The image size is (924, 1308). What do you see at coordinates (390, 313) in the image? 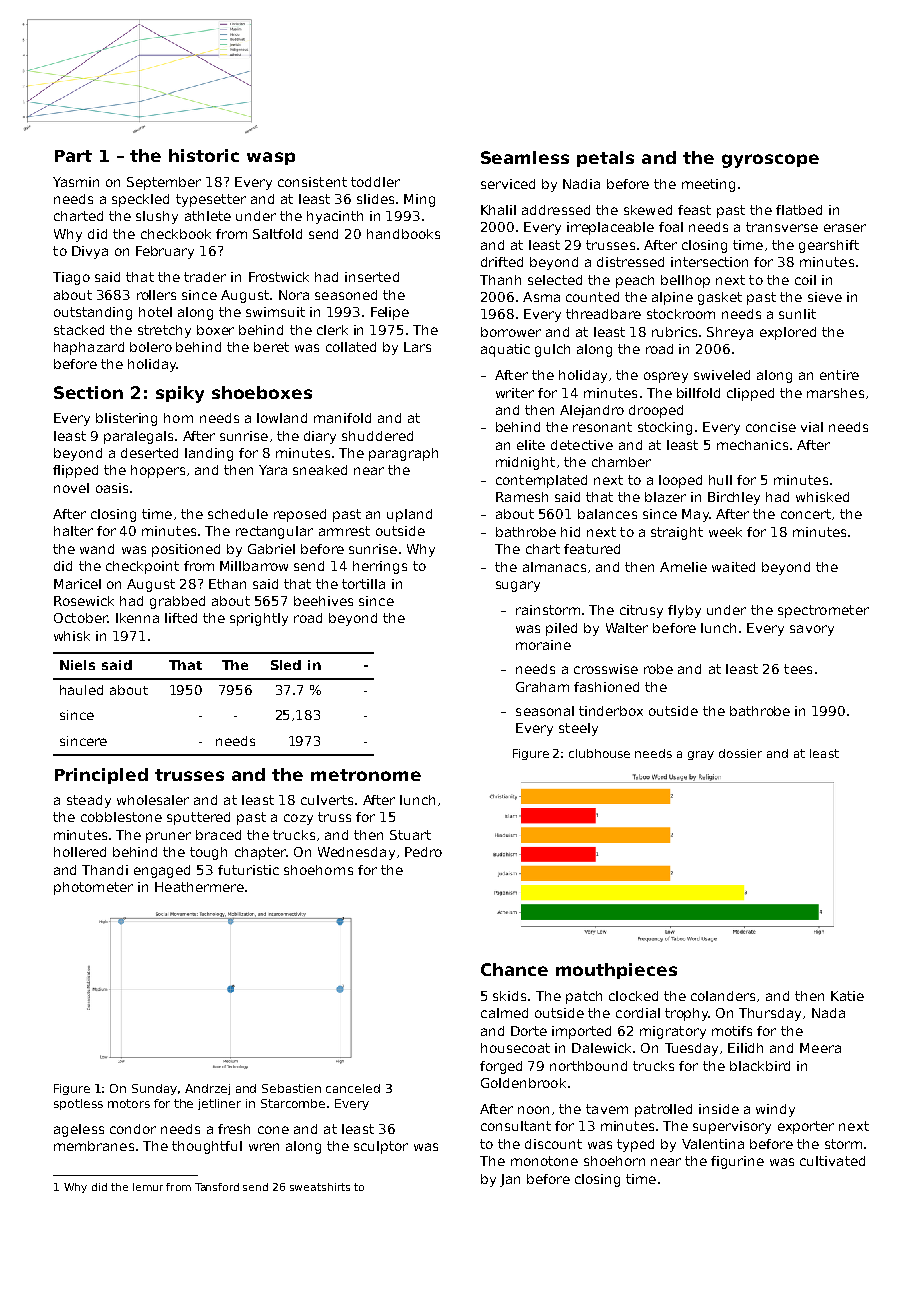
I see `Felipe` at bounding box center [390, 313].
